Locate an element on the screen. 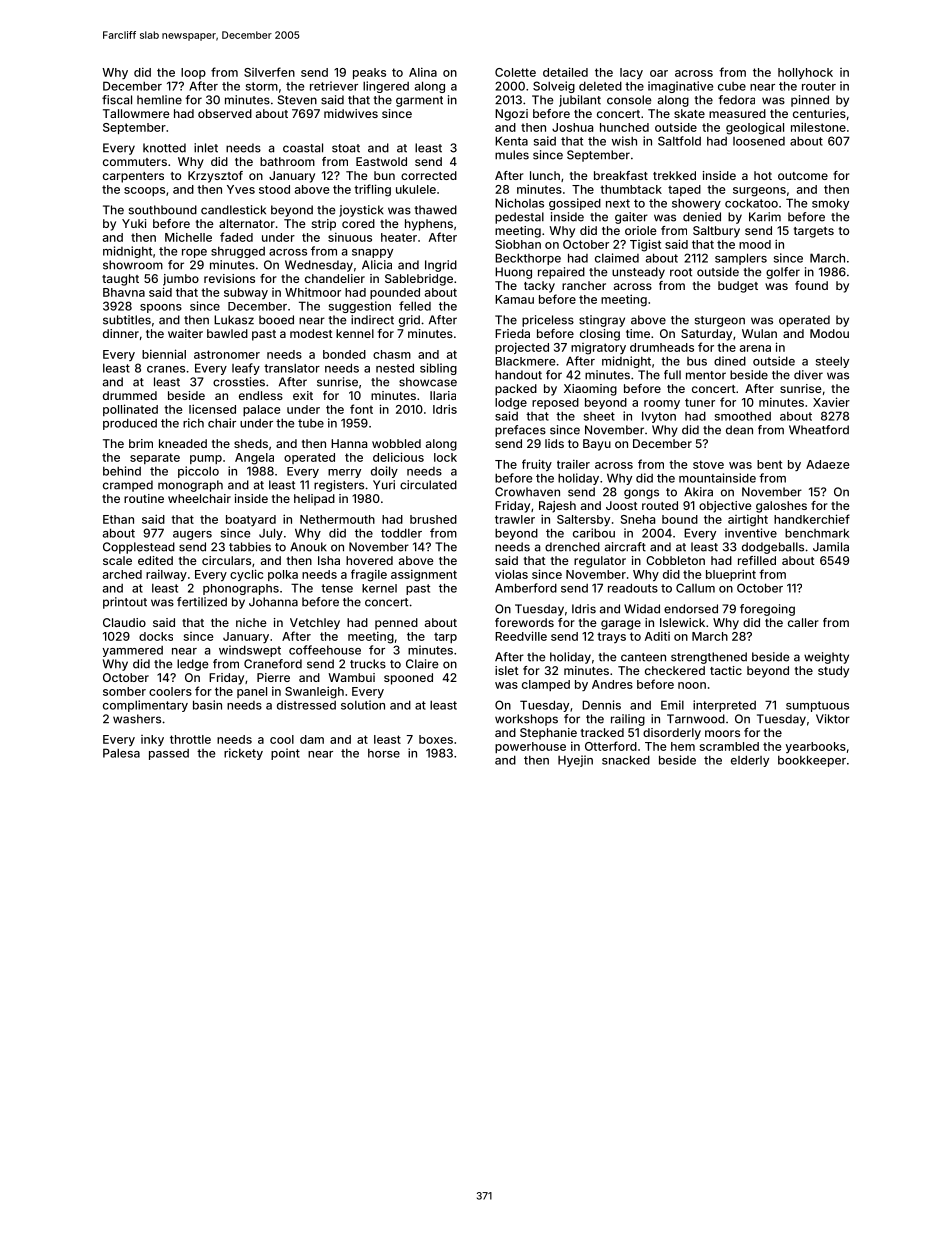 This screenshot has width=952, height=1233. somber is located at coordinates (124, 691).
